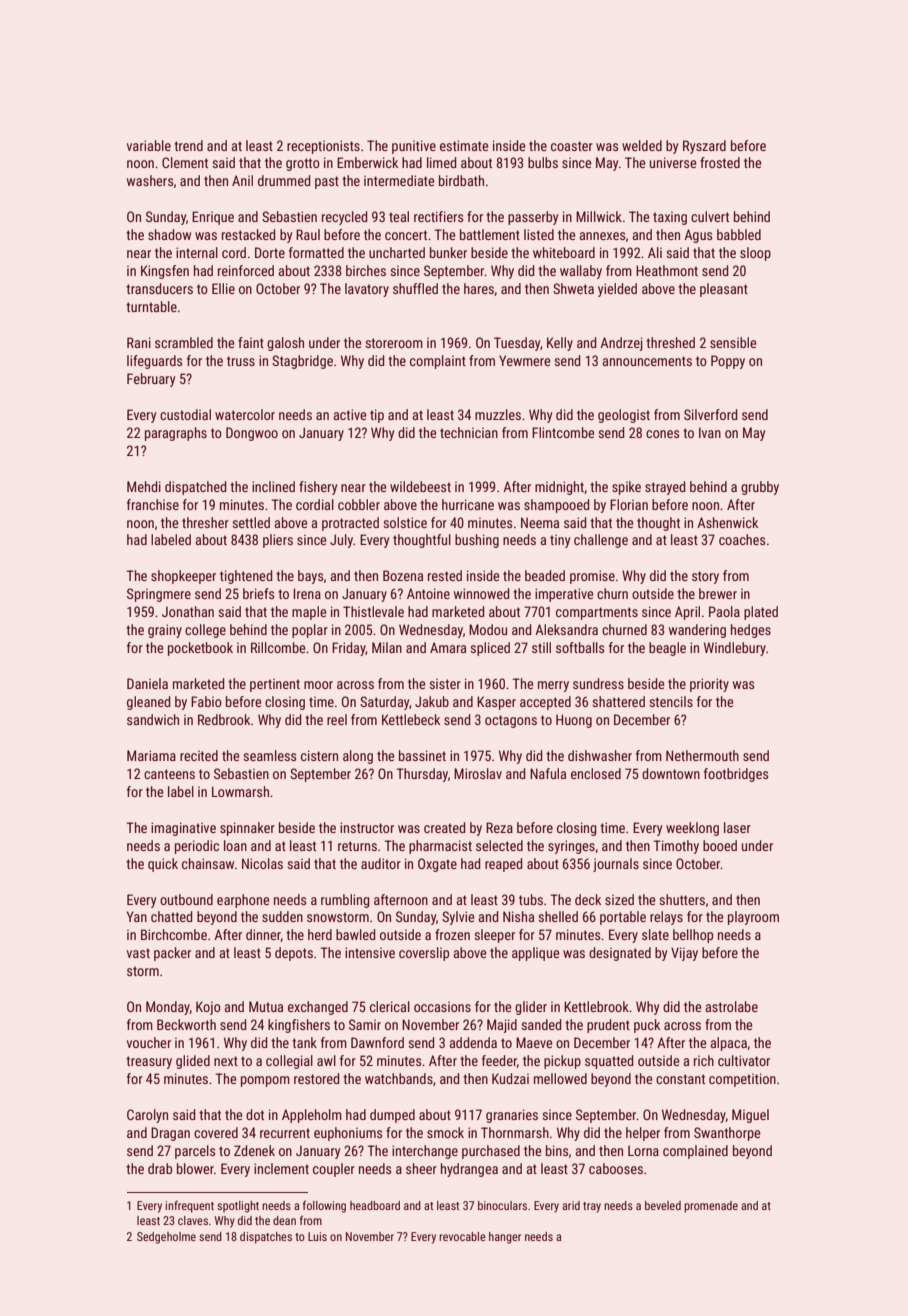  What do you see at coordinates (282, 916) in the screenshot?
I see `sudden` at bounding box center [282, 916].
